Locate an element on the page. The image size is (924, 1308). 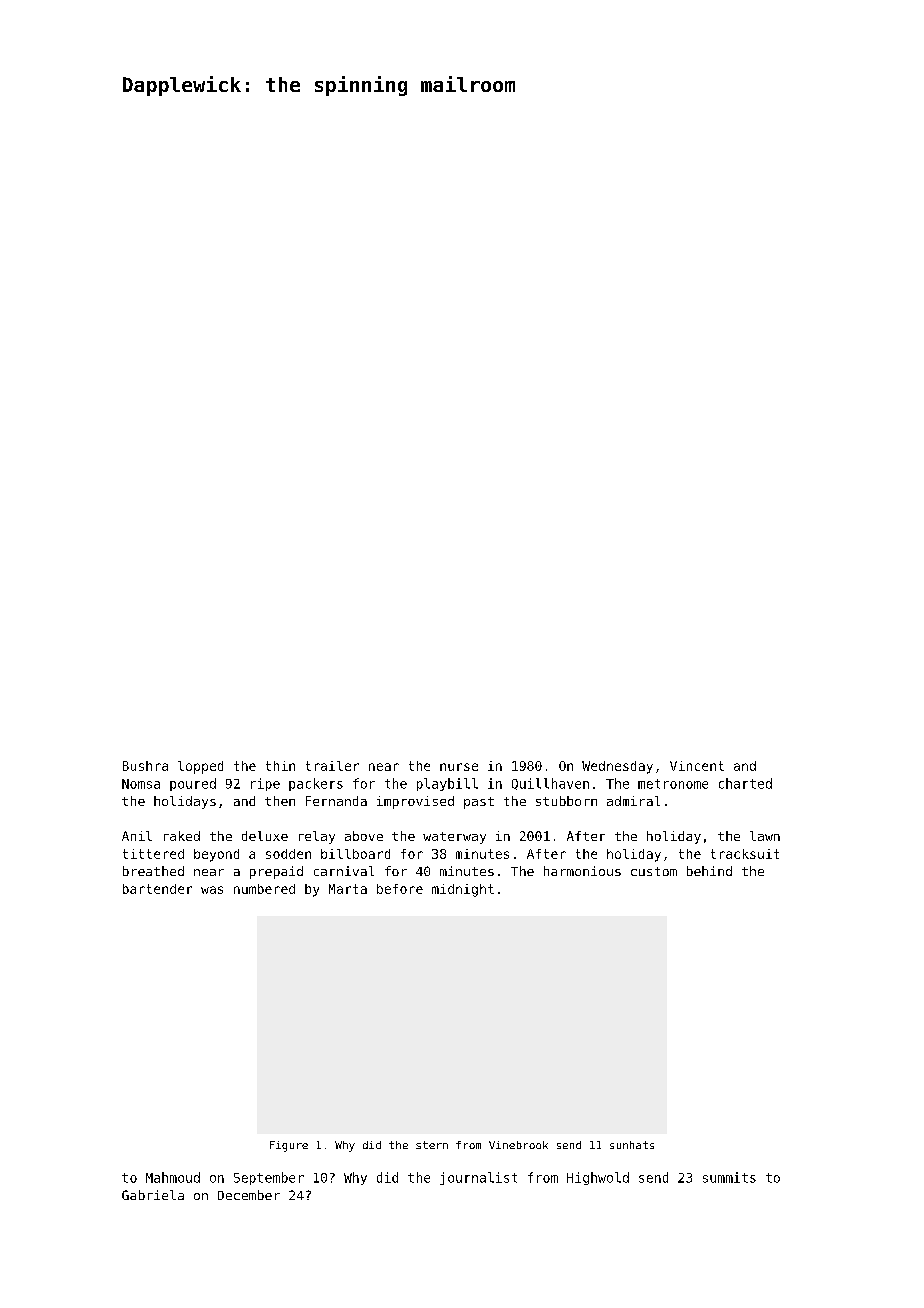
summits is located at coordinates (729, 1177).
